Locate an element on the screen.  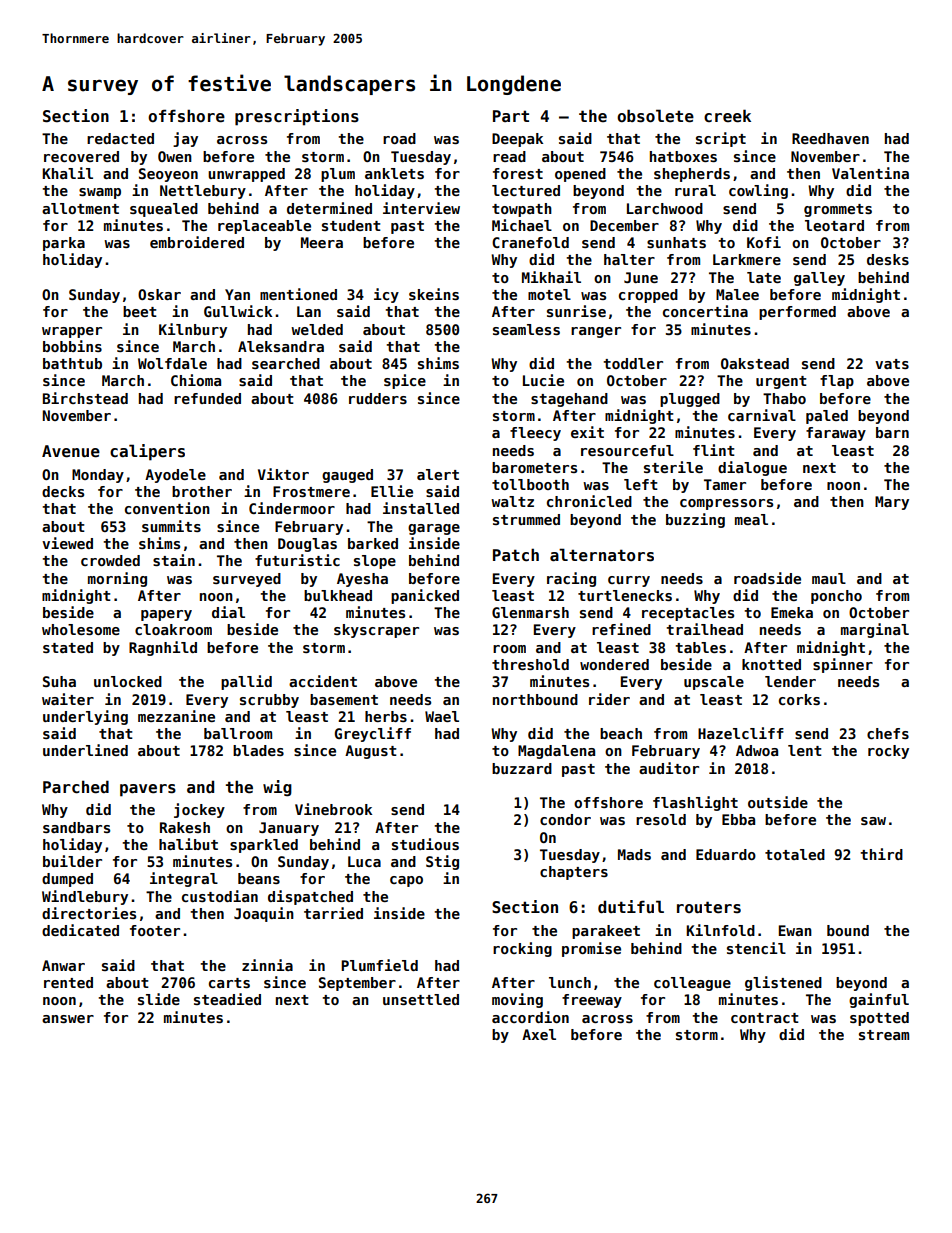
Aleksandra is located at coordinates (281, 346).
